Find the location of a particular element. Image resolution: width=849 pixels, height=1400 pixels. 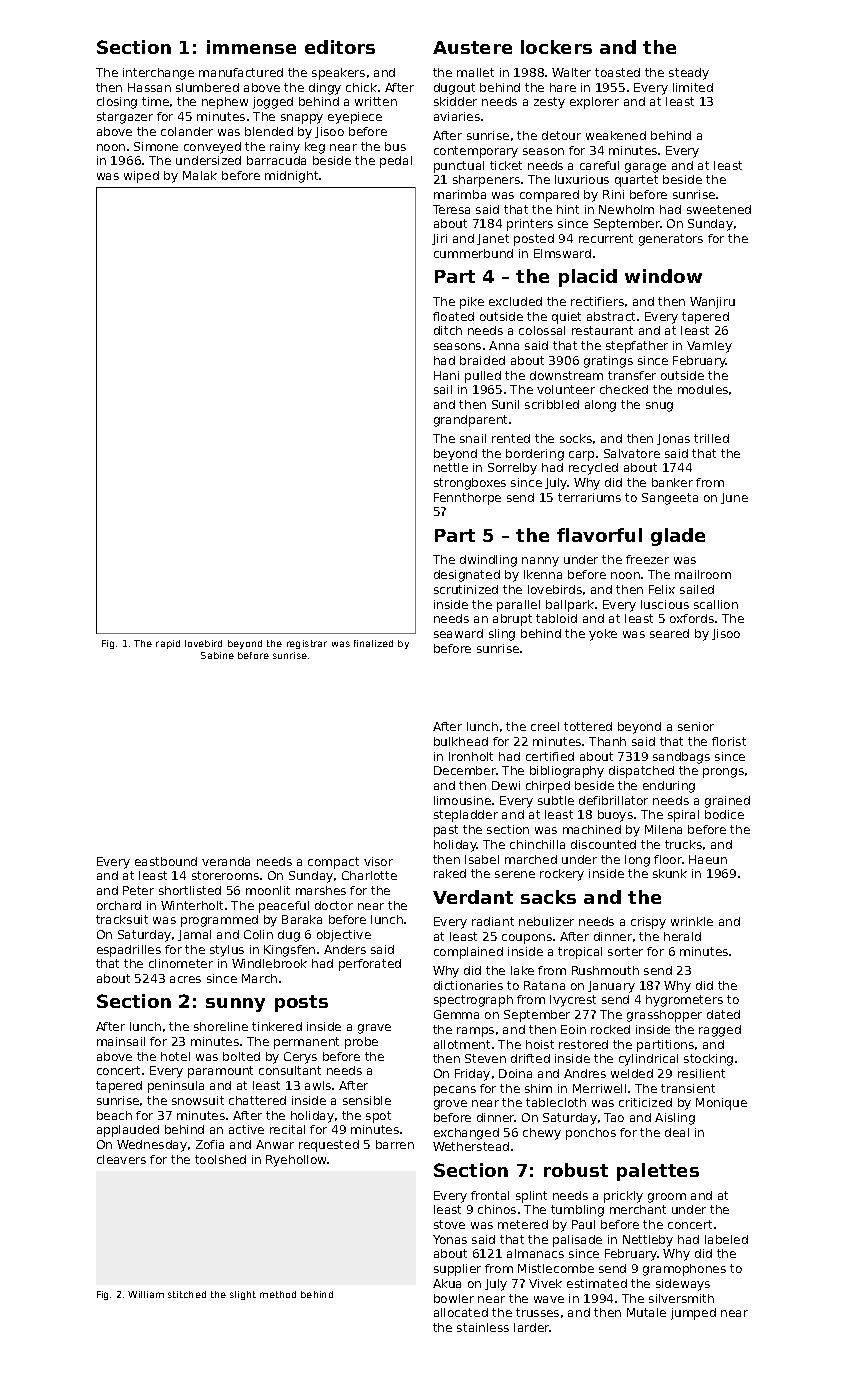

Austere is located at coordinates (472, 47).
